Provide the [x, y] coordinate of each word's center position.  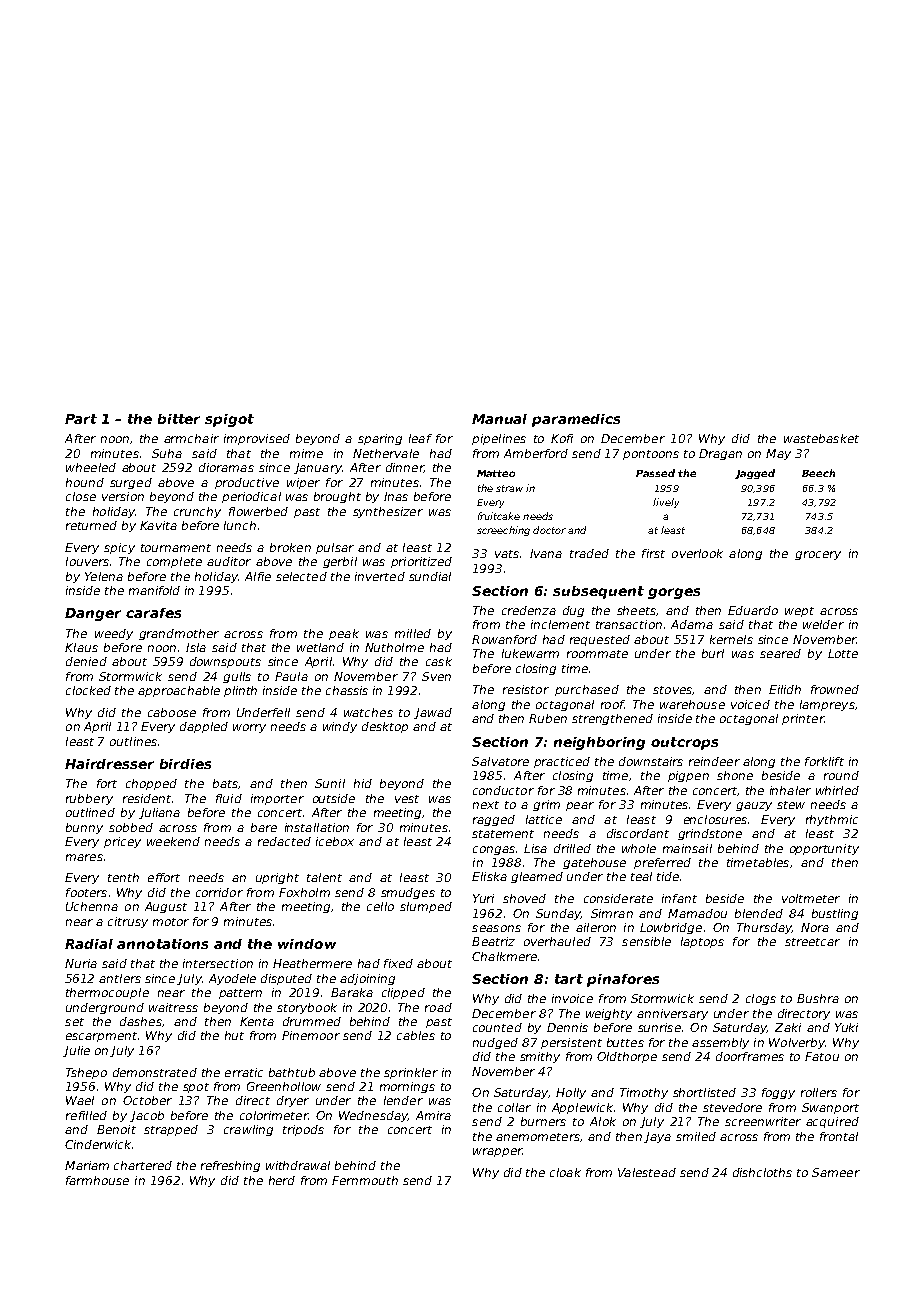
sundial [430, 576]
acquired [832, 1122]
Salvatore [500, 761]
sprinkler [411, 1073]
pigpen [688, 776]
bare [264, 827]
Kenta [257, 1021]
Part [81, 419]
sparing [380, 439]
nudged [495, 1043]
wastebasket [821, 438]
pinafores [623, 980]
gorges [674, 593]
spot [196, 1088]
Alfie [258, 576]
